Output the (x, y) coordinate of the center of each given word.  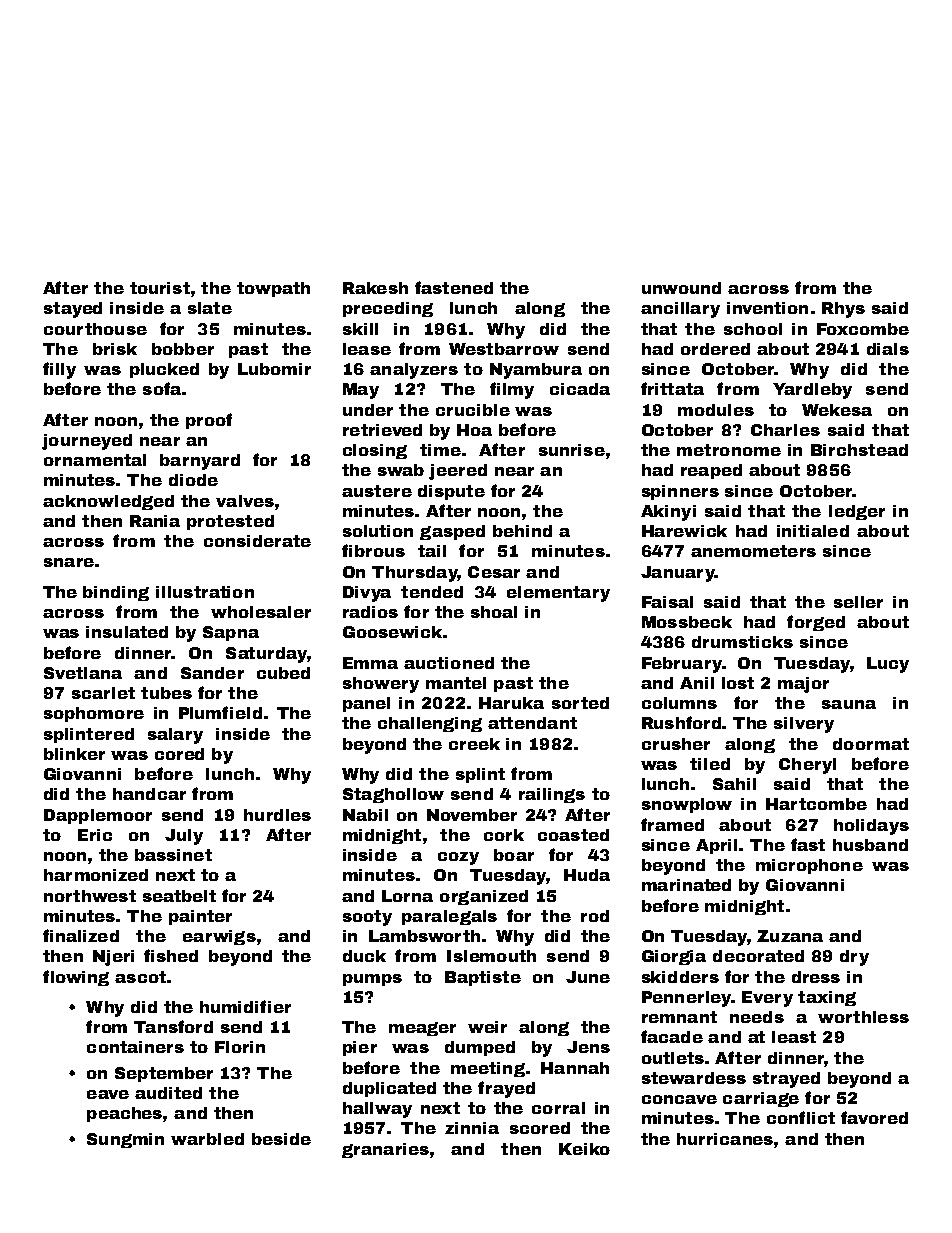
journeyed (87, 442)
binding (116, 593)
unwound (681, 288)
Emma (370, 663)
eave (108, 1094)
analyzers (414, 371)
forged (816, 623)
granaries (385, 1150)
